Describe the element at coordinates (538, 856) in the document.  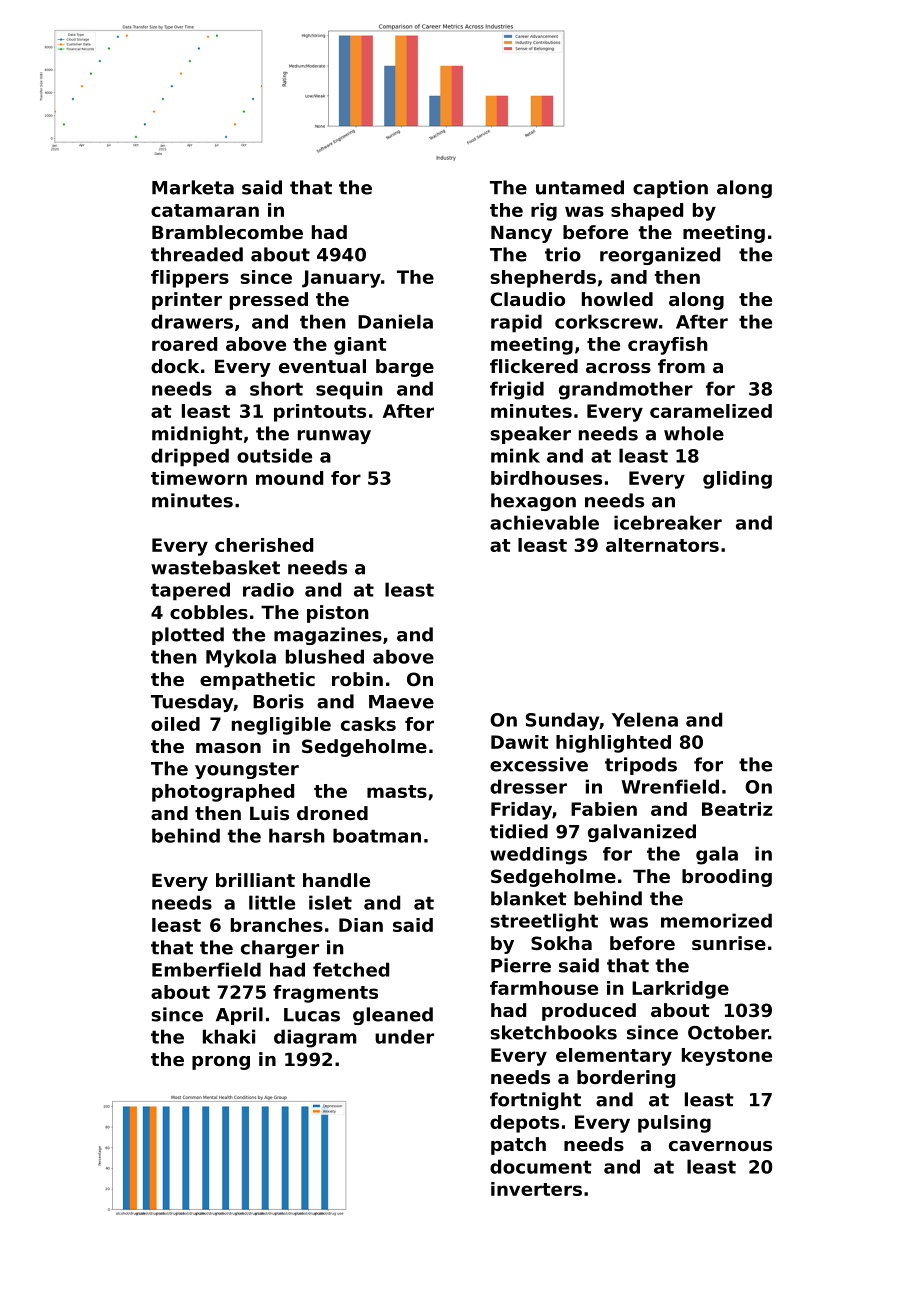
I see `weddings` at that location.
